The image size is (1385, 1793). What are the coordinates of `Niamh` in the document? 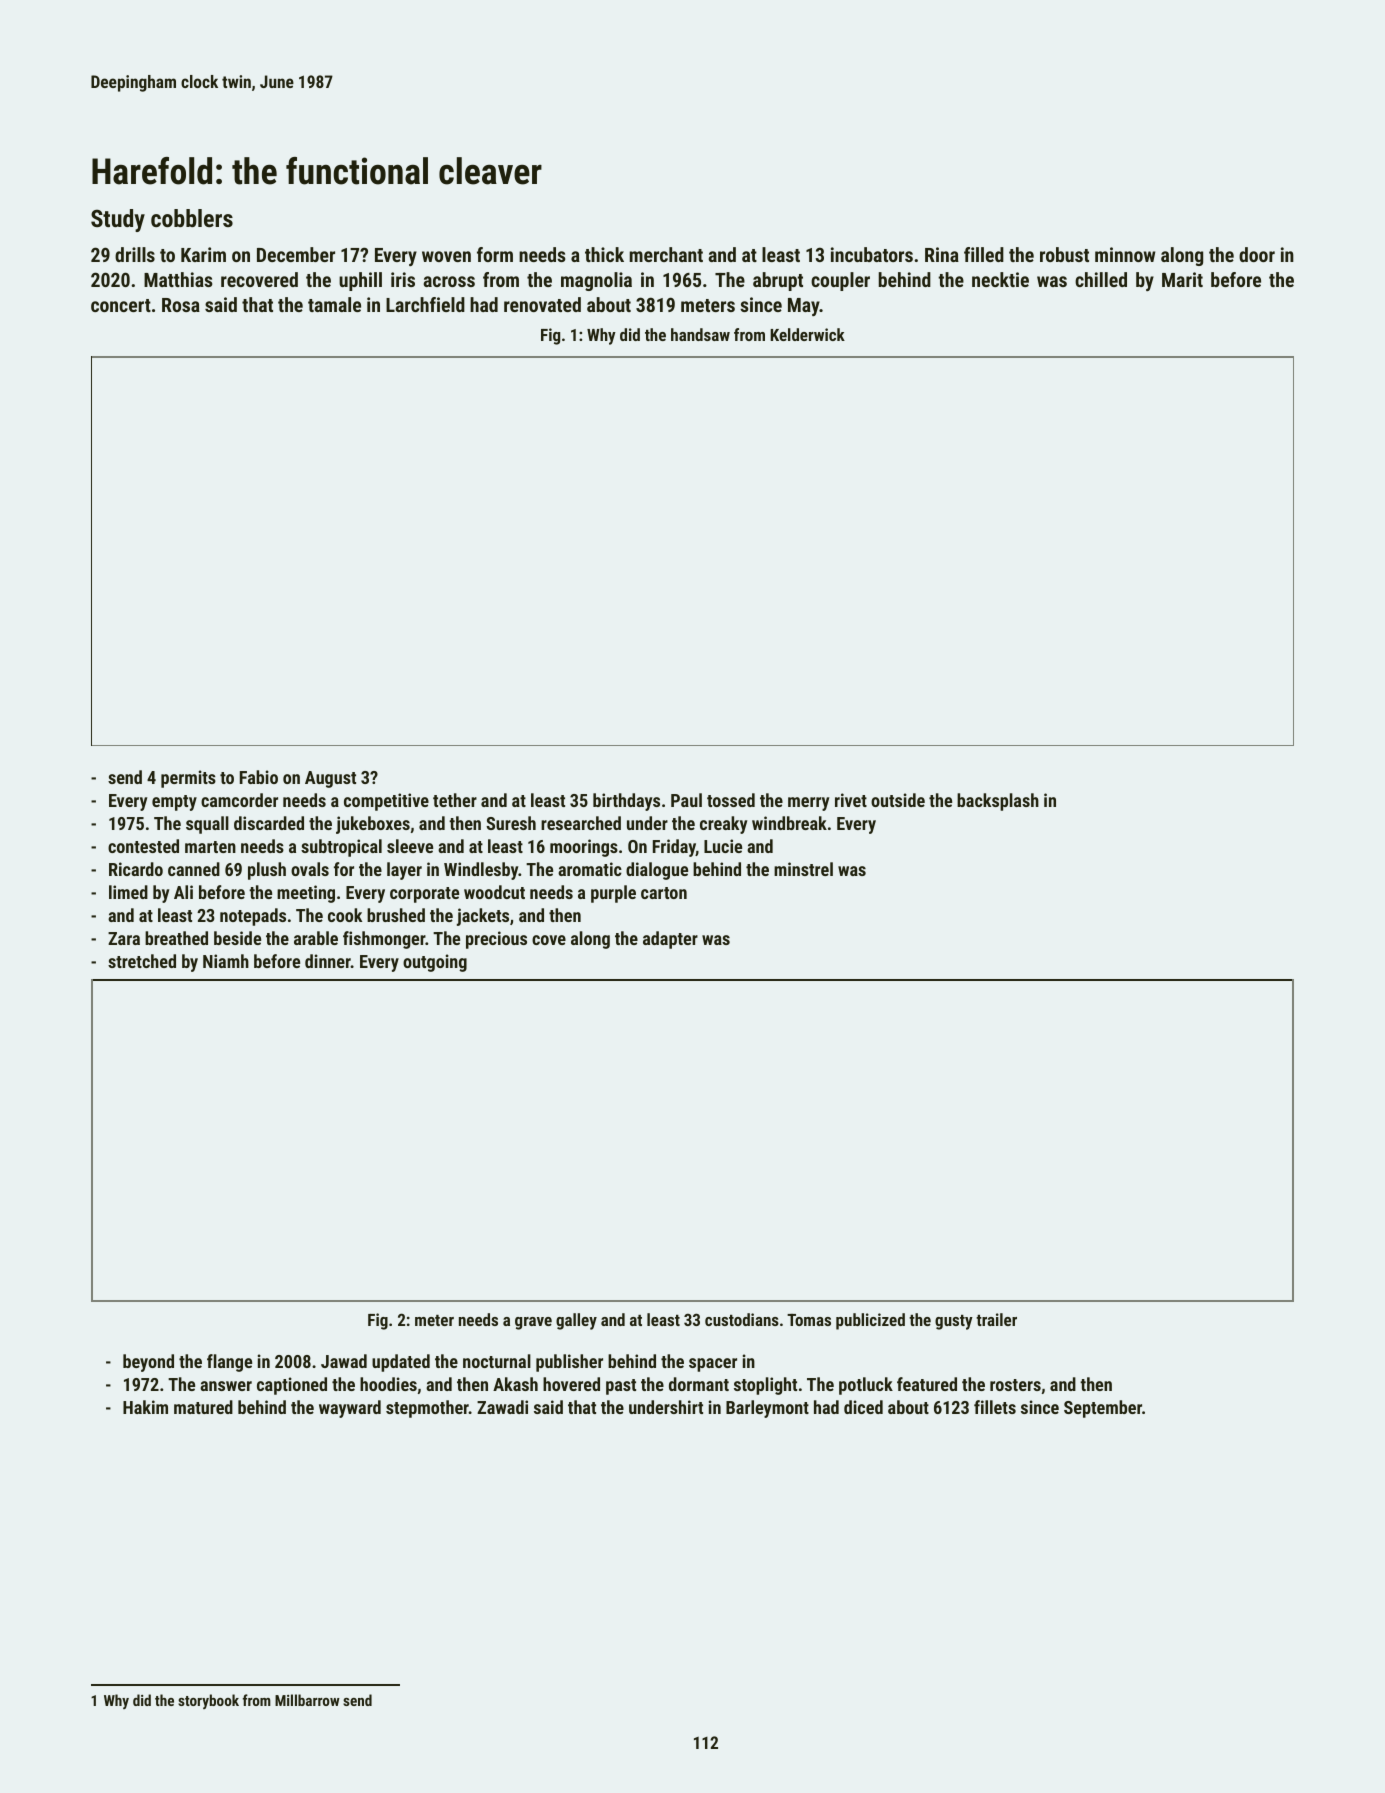 It's located at (226, 961).
